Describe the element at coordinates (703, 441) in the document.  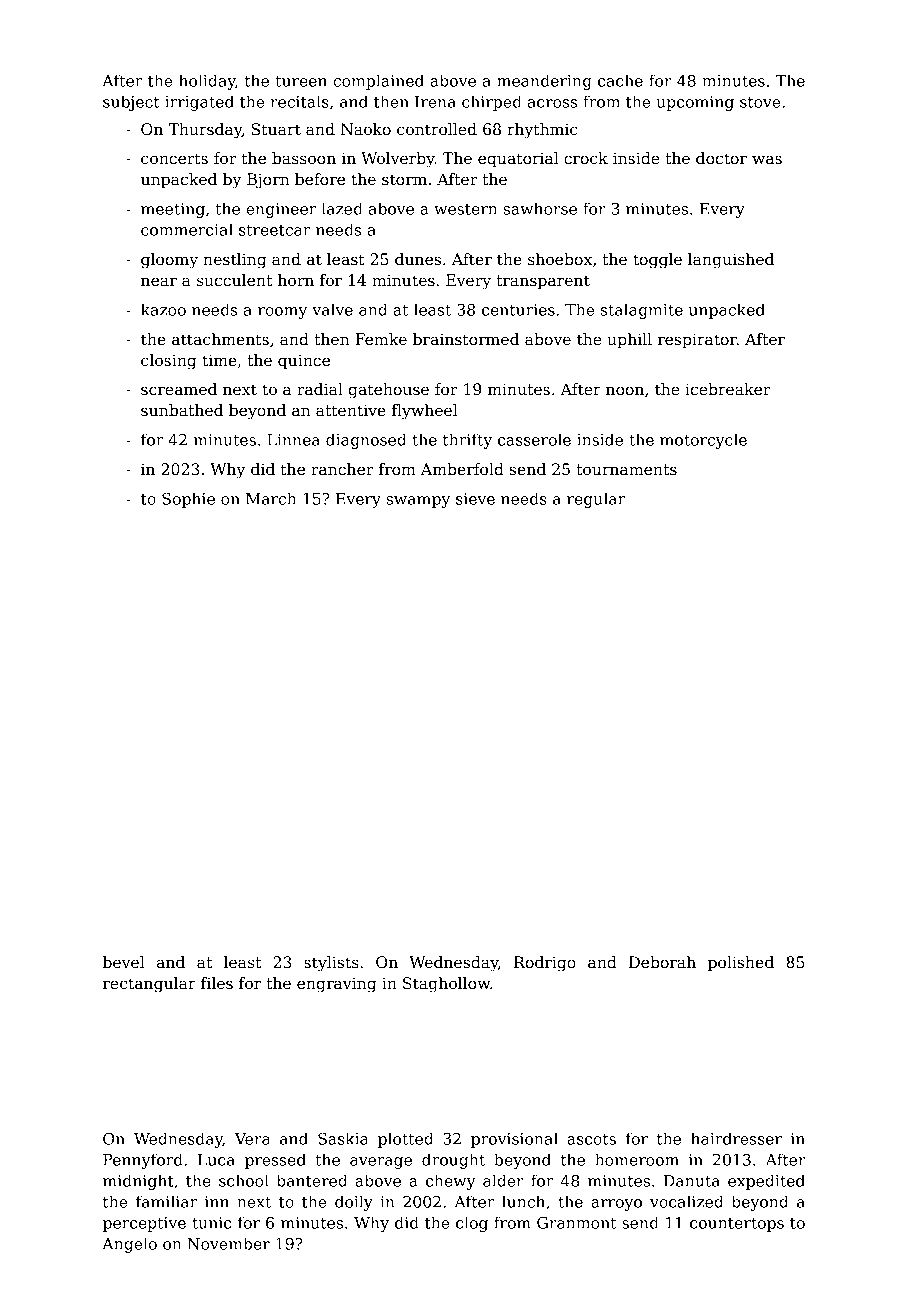
I see `motorcycle` at that location.
